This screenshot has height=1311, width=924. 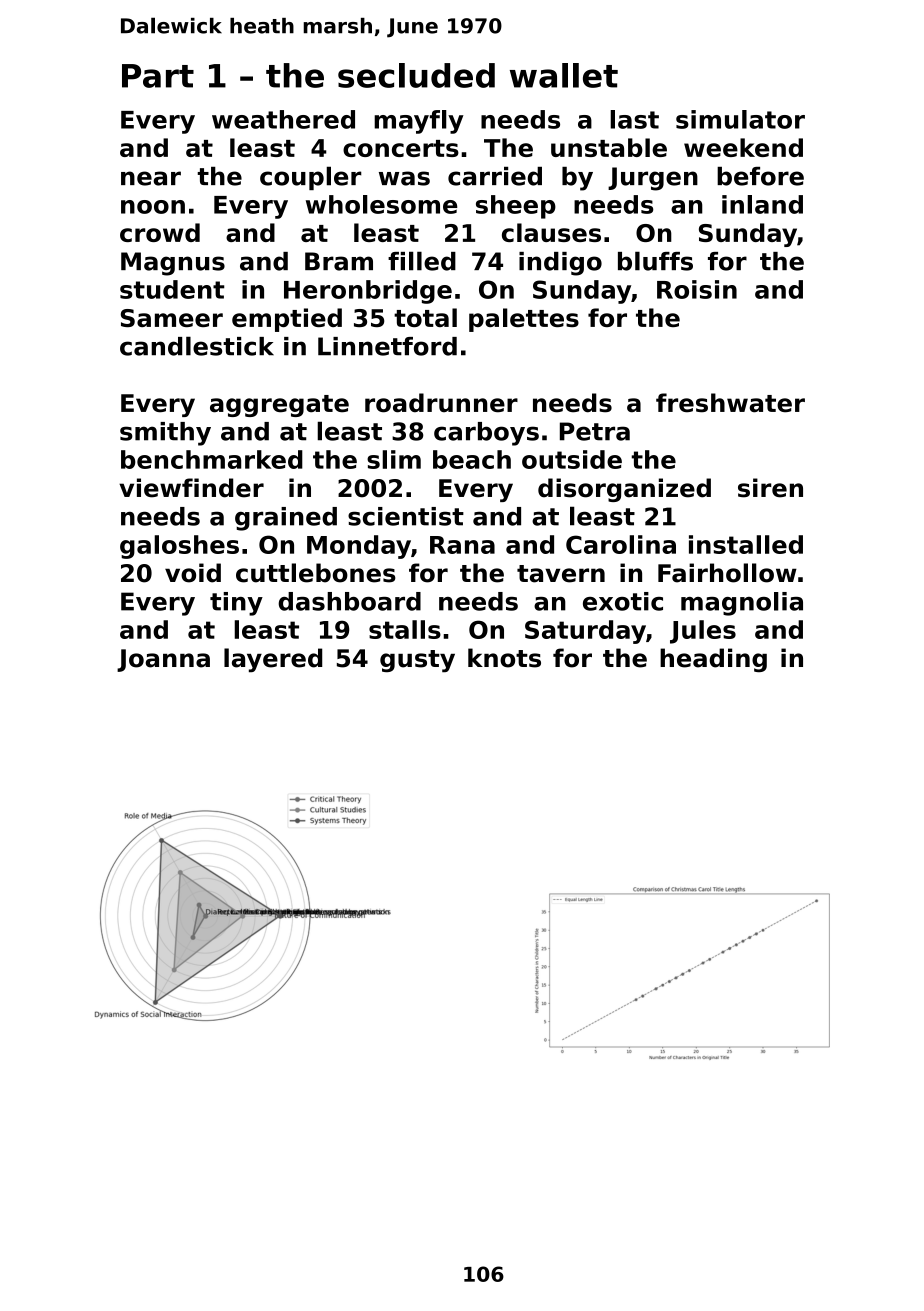 I want to click on slim, so click(x=394, y=459).
